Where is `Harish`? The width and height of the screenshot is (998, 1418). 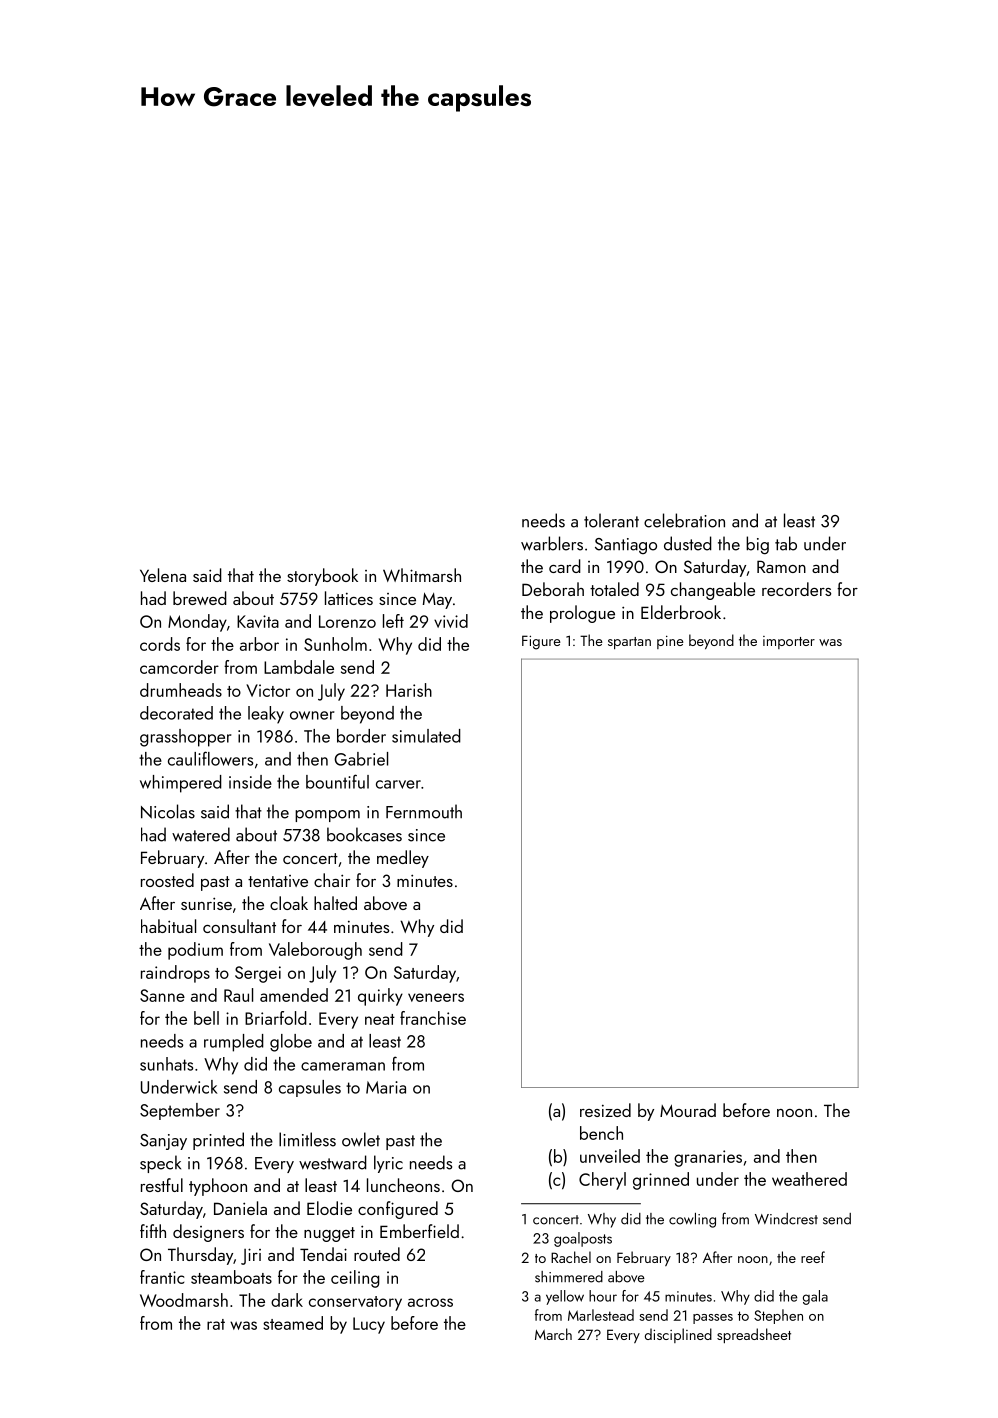
Harish is located at coordinates (409, 690).
